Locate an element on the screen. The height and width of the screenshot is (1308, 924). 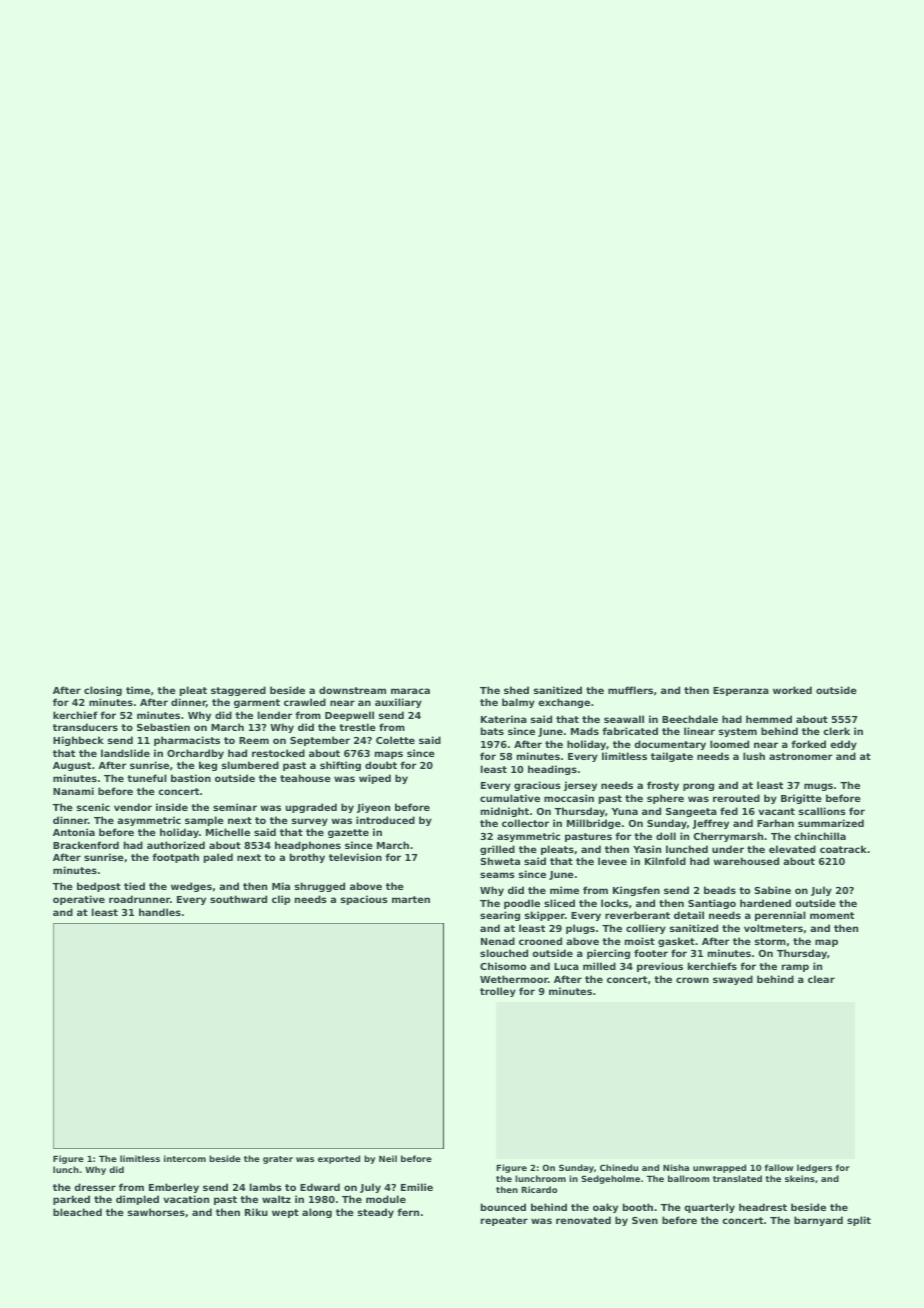
Chinedu is located at coordinates (619, 1167).
